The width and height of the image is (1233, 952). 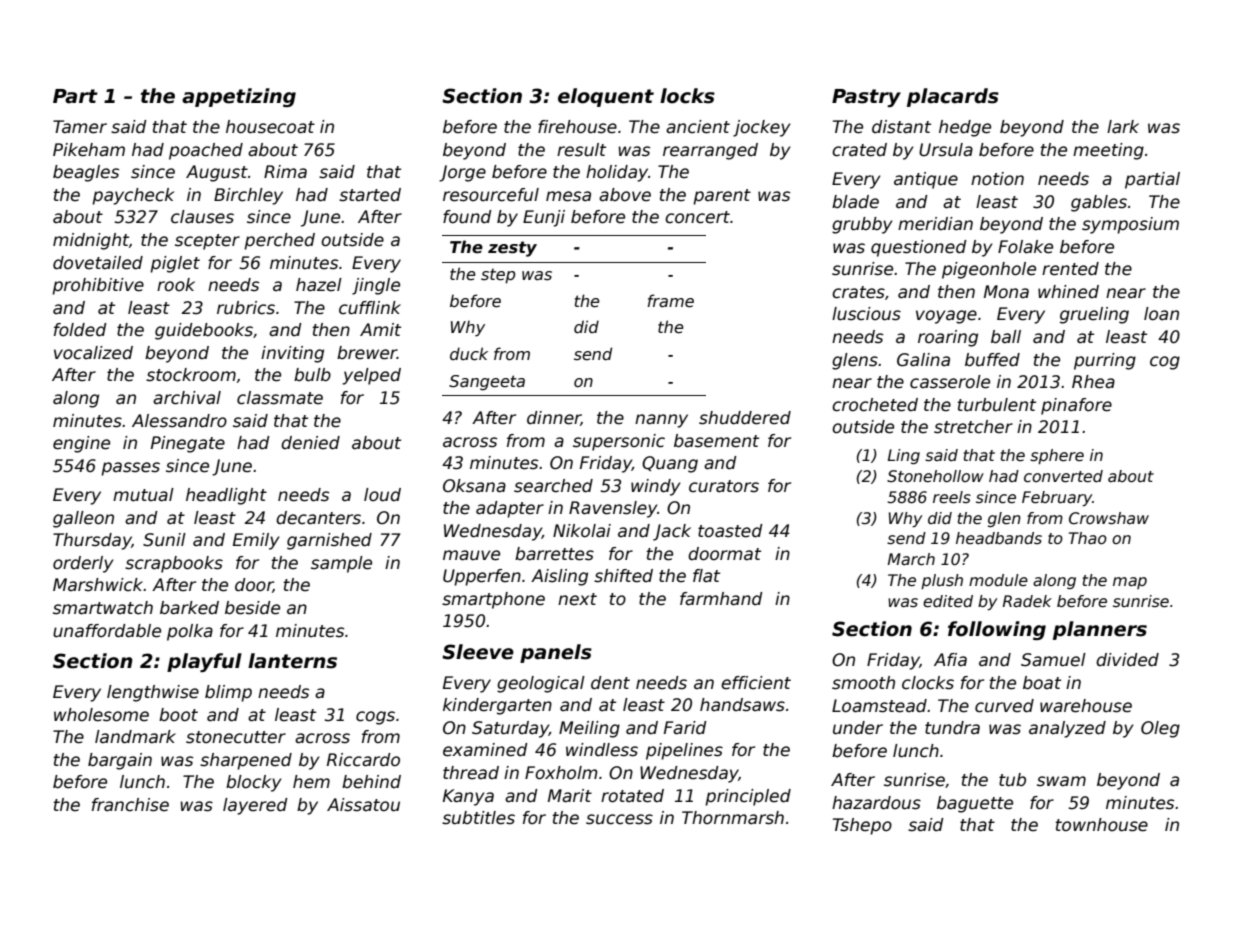 What do you see at coordinates (724, 486) in the image?
I see `curators` at bounding box center [724, 486].
